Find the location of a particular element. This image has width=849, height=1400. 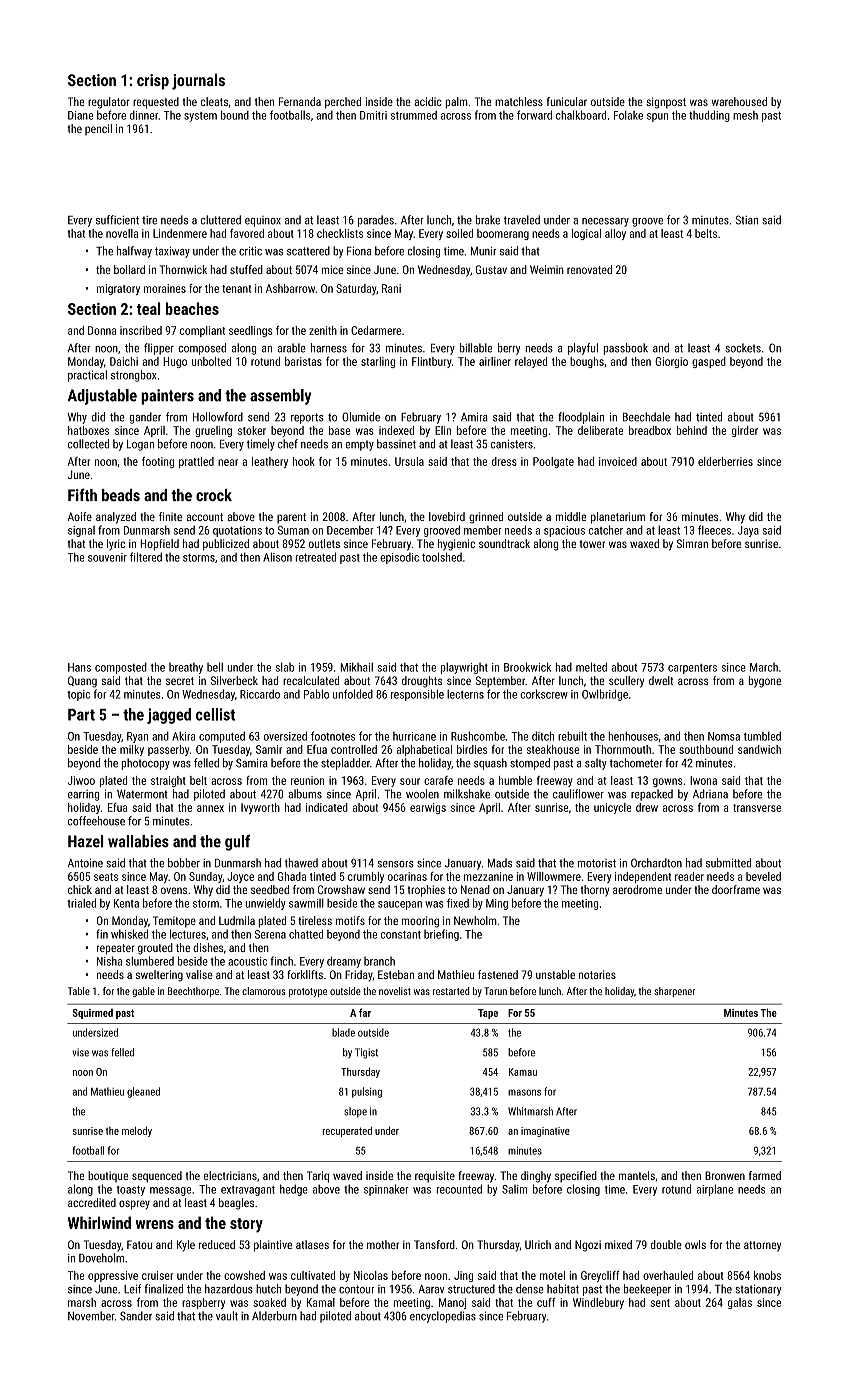

sockets is located at coordinates (743, 348).
